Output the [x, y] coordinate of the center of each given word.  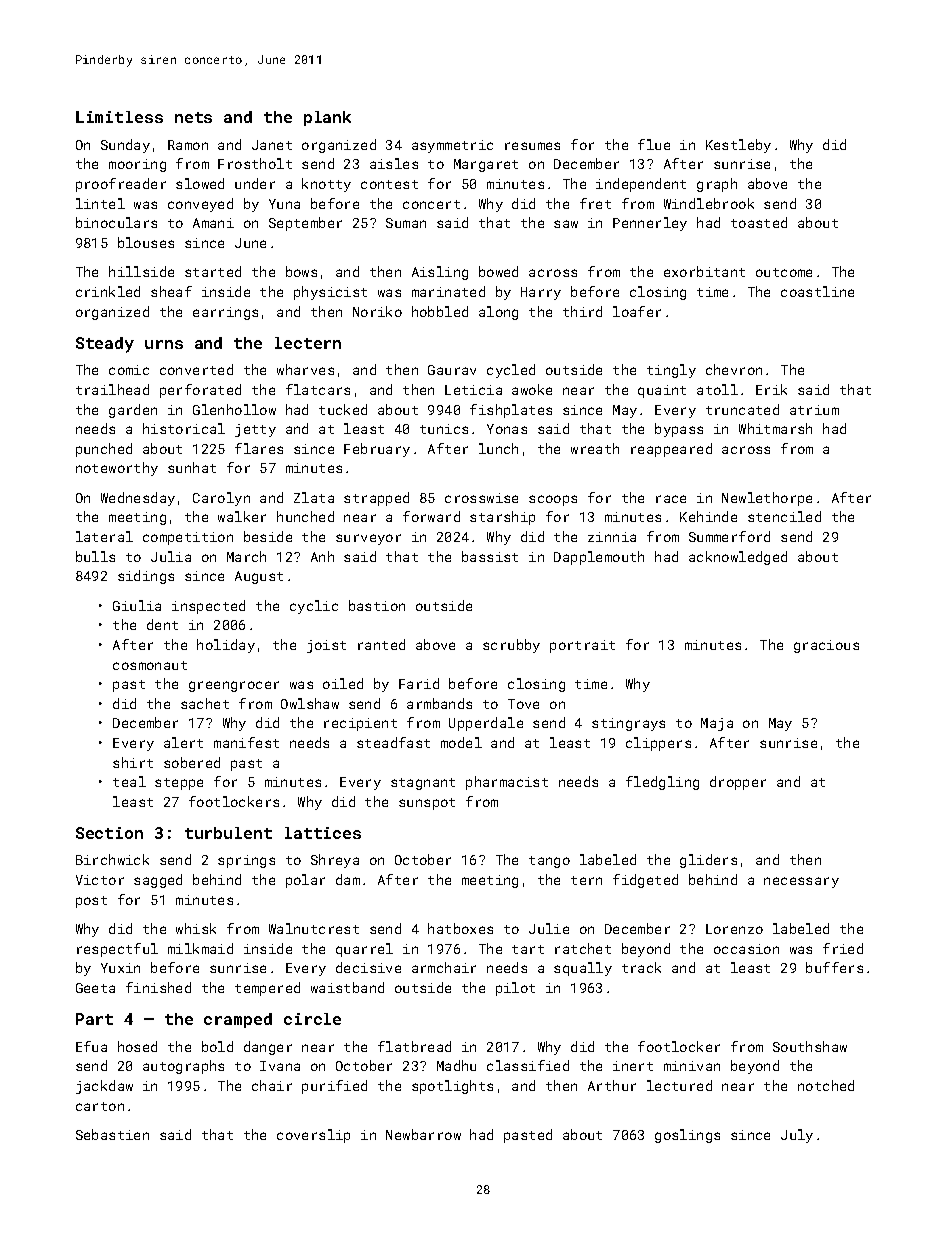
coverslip [313, 1136]
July [797, 1136]
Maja [717, 724]
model [461, 742]
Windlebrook [709, 203]
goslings [687, 1136]
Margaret [486, 165]
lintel [100, 203]
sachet [205, 703]
